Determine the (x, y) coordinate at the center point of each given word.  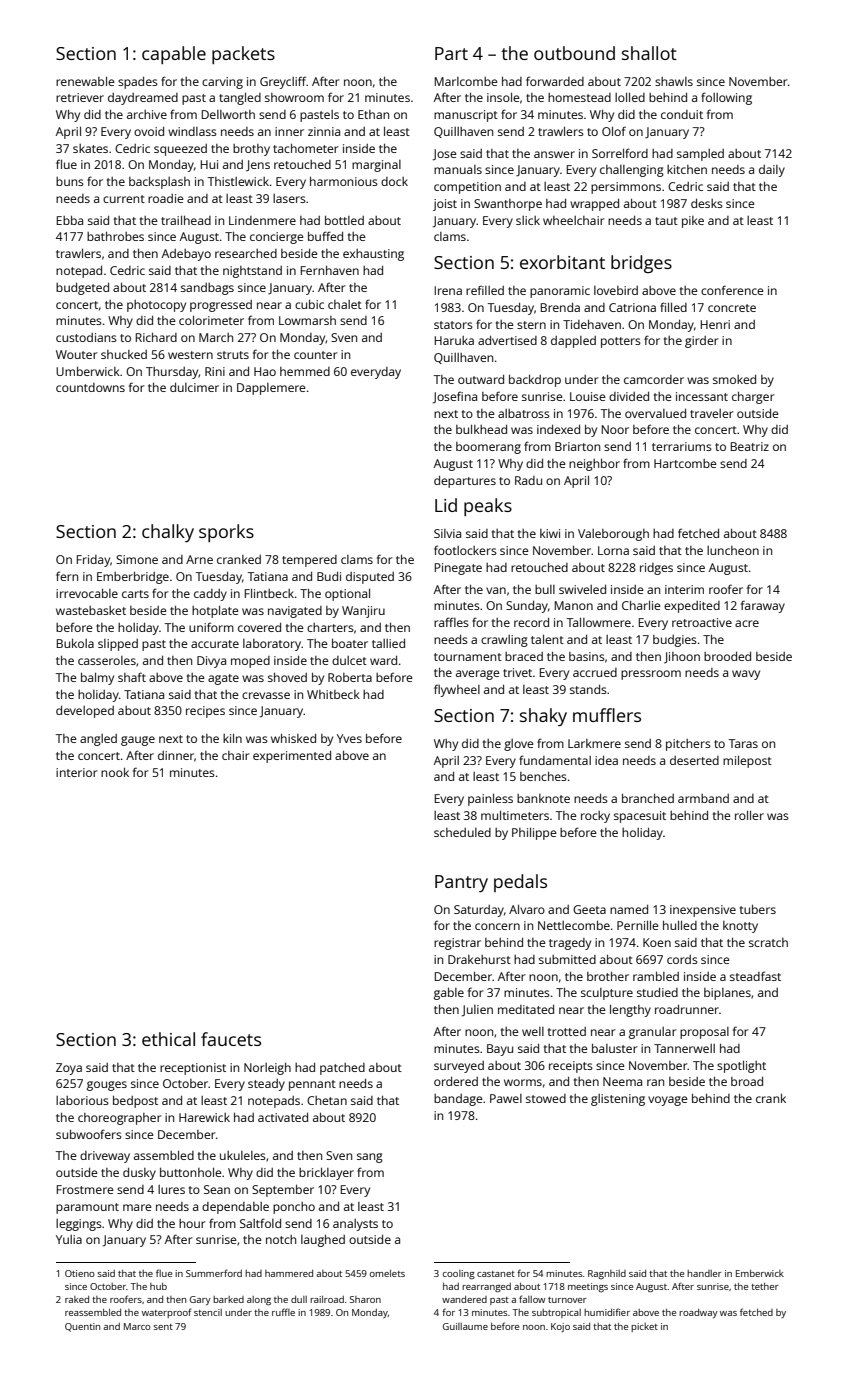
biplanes (727, 994)
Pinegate (458, 569)
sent (163, 1327)
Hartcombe (685, 463)
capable (174, 55)
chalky (168, 533)
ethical (168, 1039)
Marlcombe (466, 81)
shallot (649, 53)
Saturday (479, 911)
